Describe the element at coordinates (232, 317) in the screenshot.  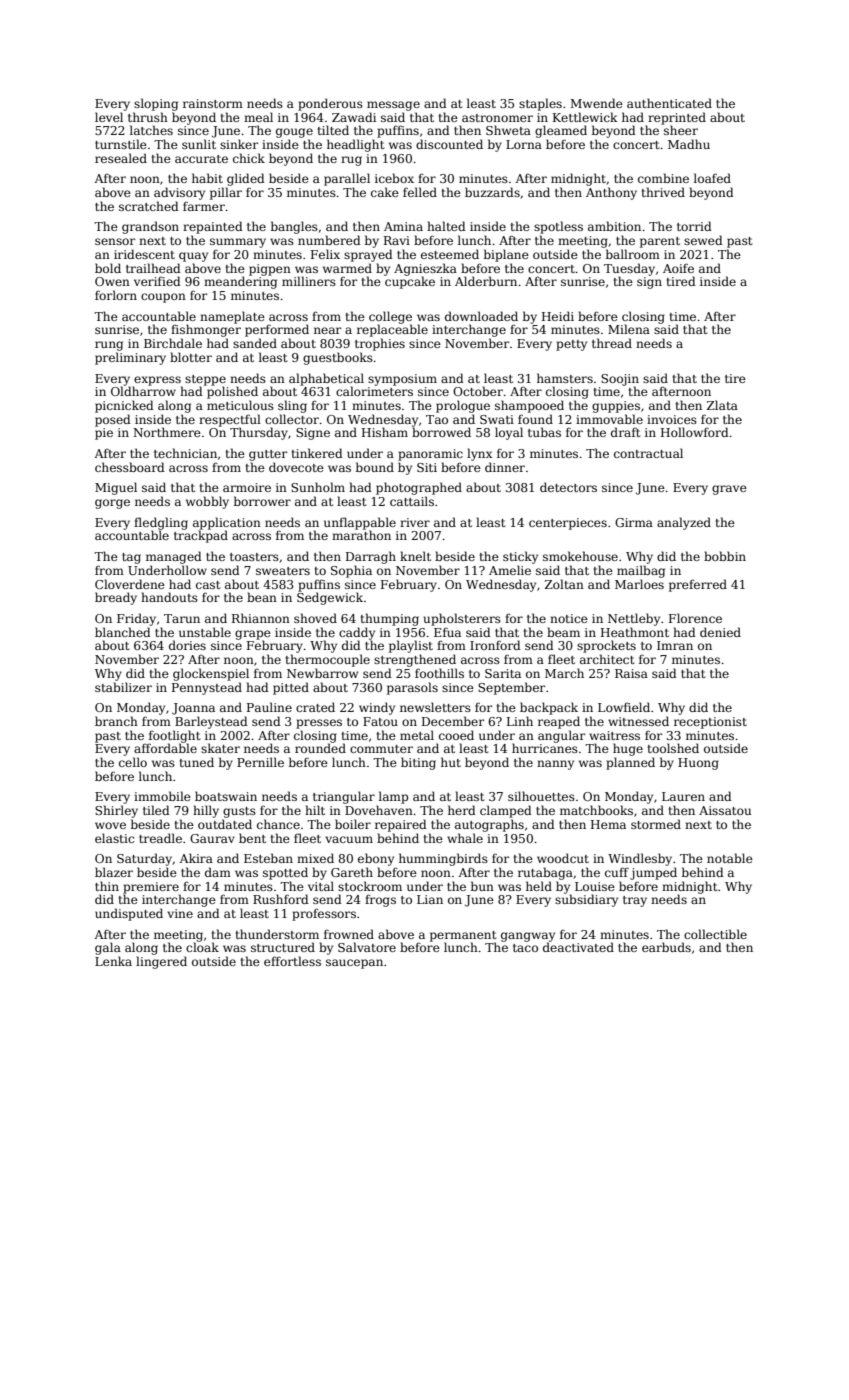
I see `nameplate` at that location.
